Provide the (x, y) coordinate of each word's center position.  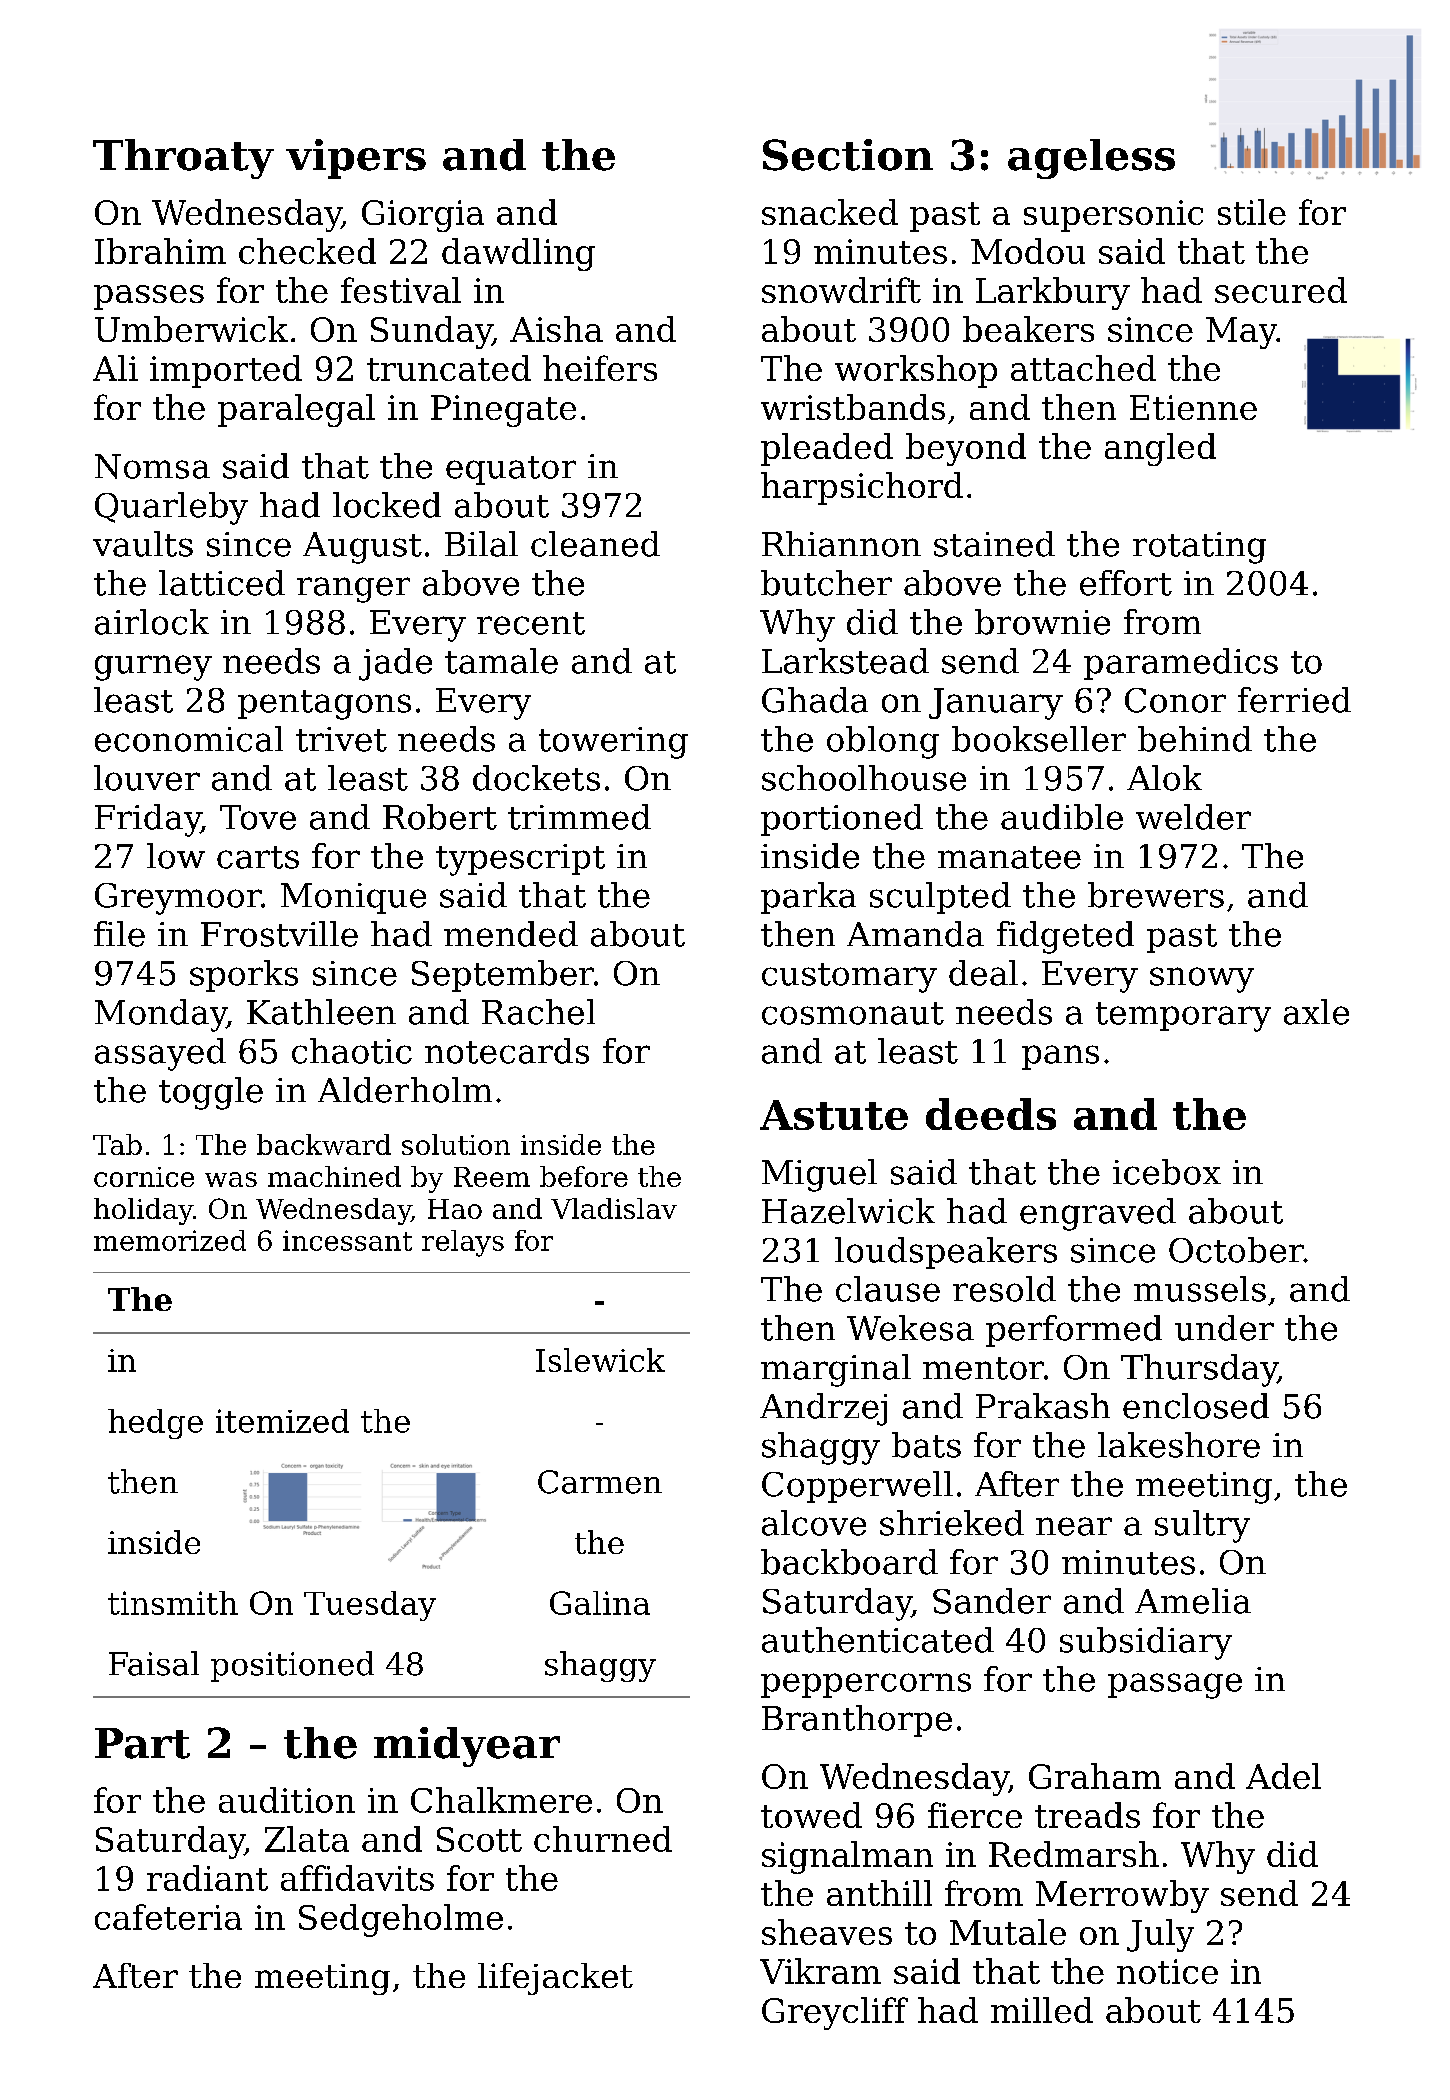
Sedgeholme (401, 1920)
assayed (160, 1054)
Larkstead (845, 661)
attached (1083, 368)
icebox (1167, 1172)
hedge (155, 1424)
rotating (1199, 548)
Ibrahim (160, 251)
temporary (1183, 1017)
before (584, 1176)
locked (387, 505)
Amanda (915, 934)
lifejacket (555, 1979)
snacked (830, 212)
